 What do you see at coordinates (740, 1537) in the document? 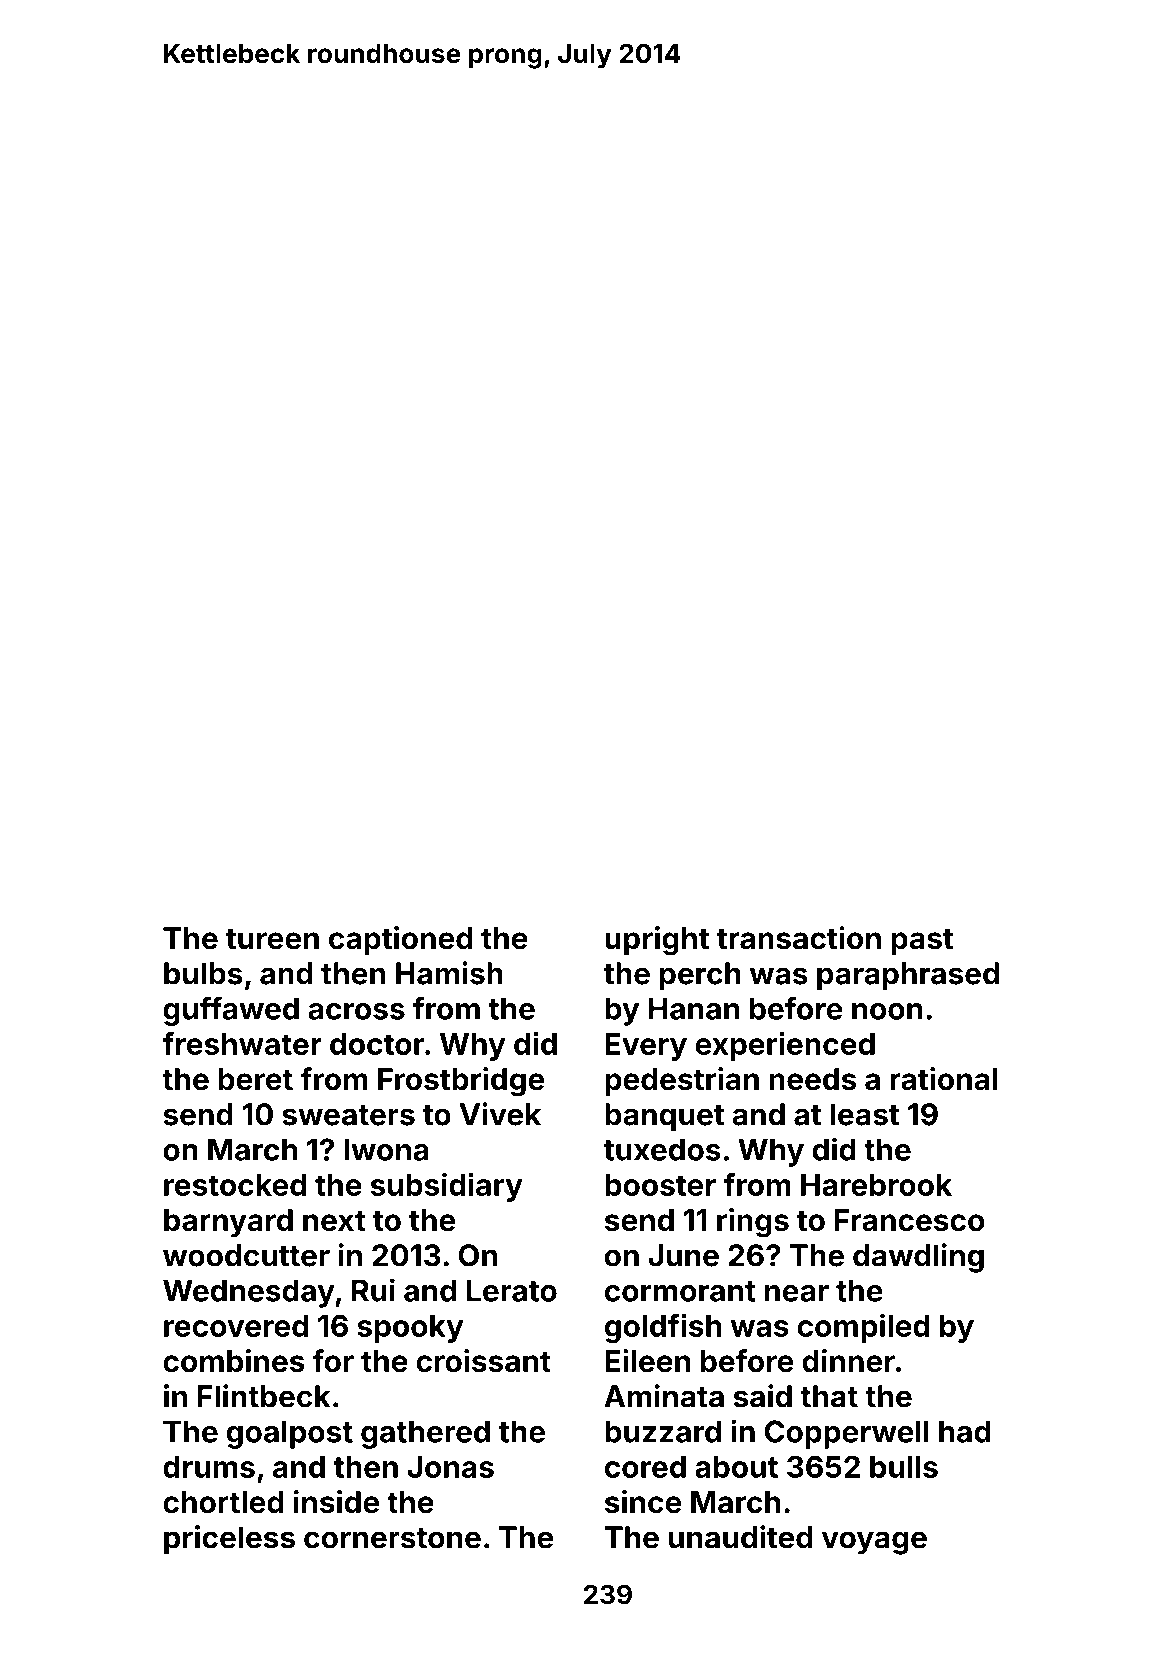
I see `unaudited` at bounding box center [740, 1537].
